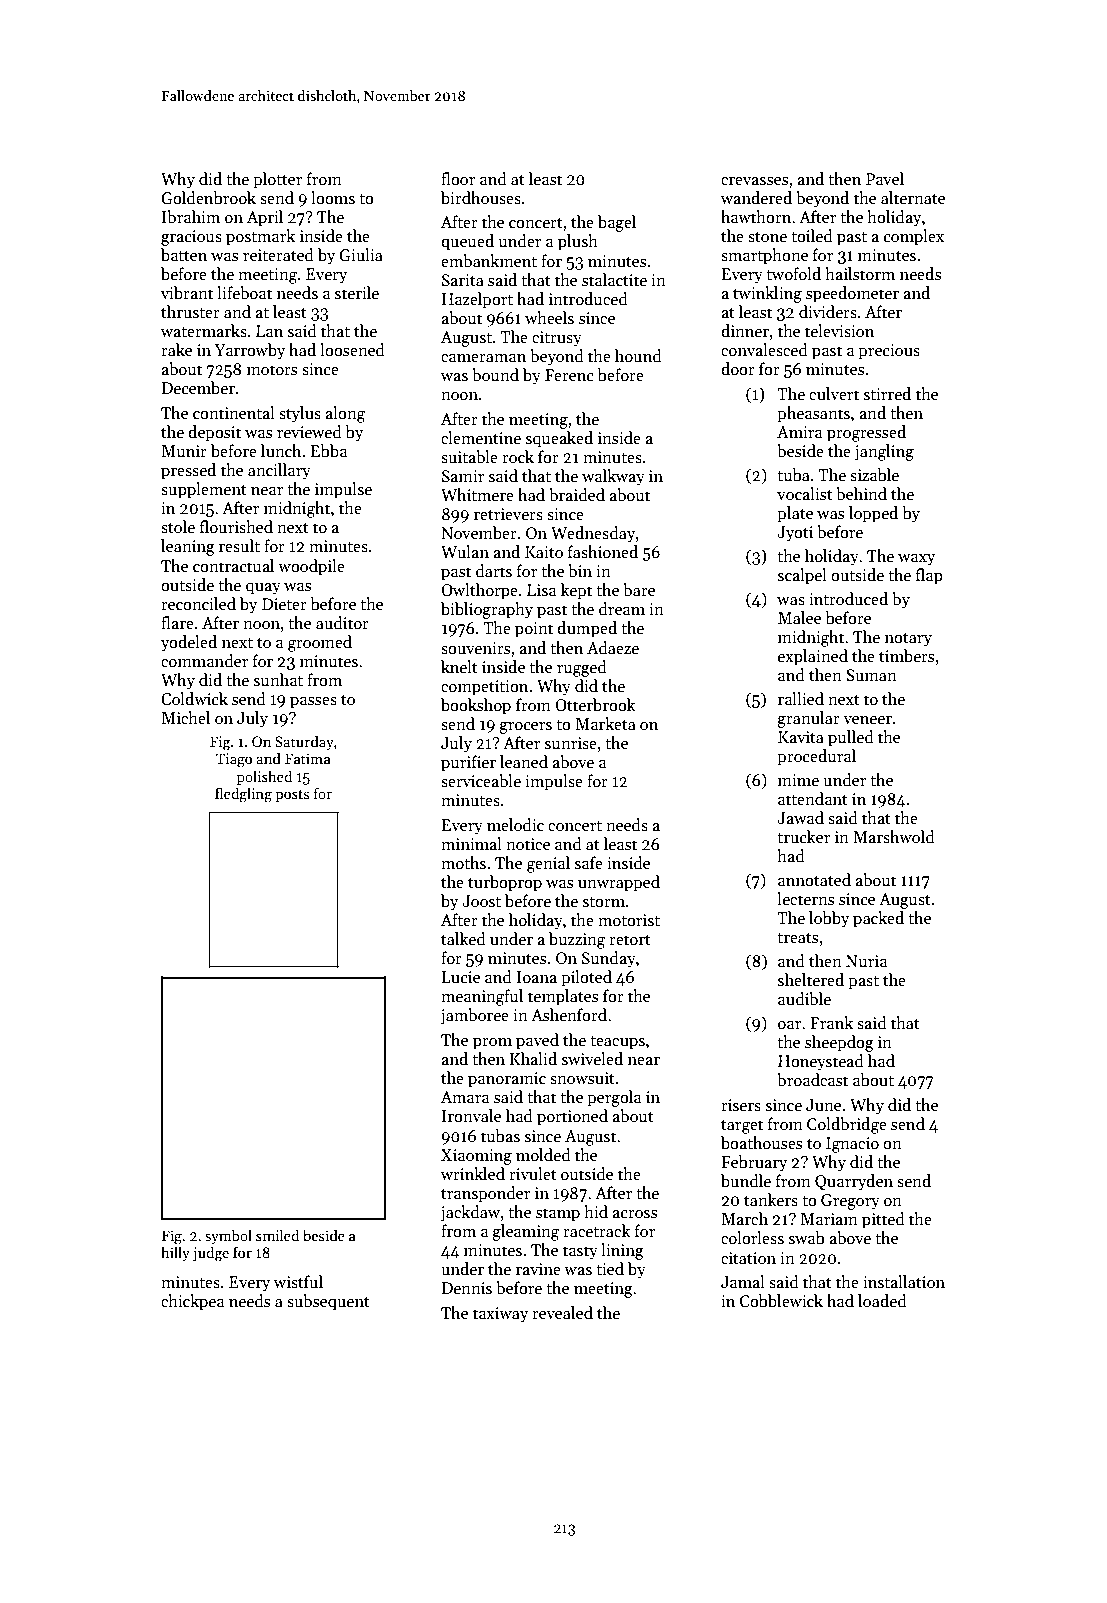 This image has width=1107, height=1603. What do you see at coordinates (277, 1235) in the image?
I see `smiled` at bounding box center [277, 1235].
